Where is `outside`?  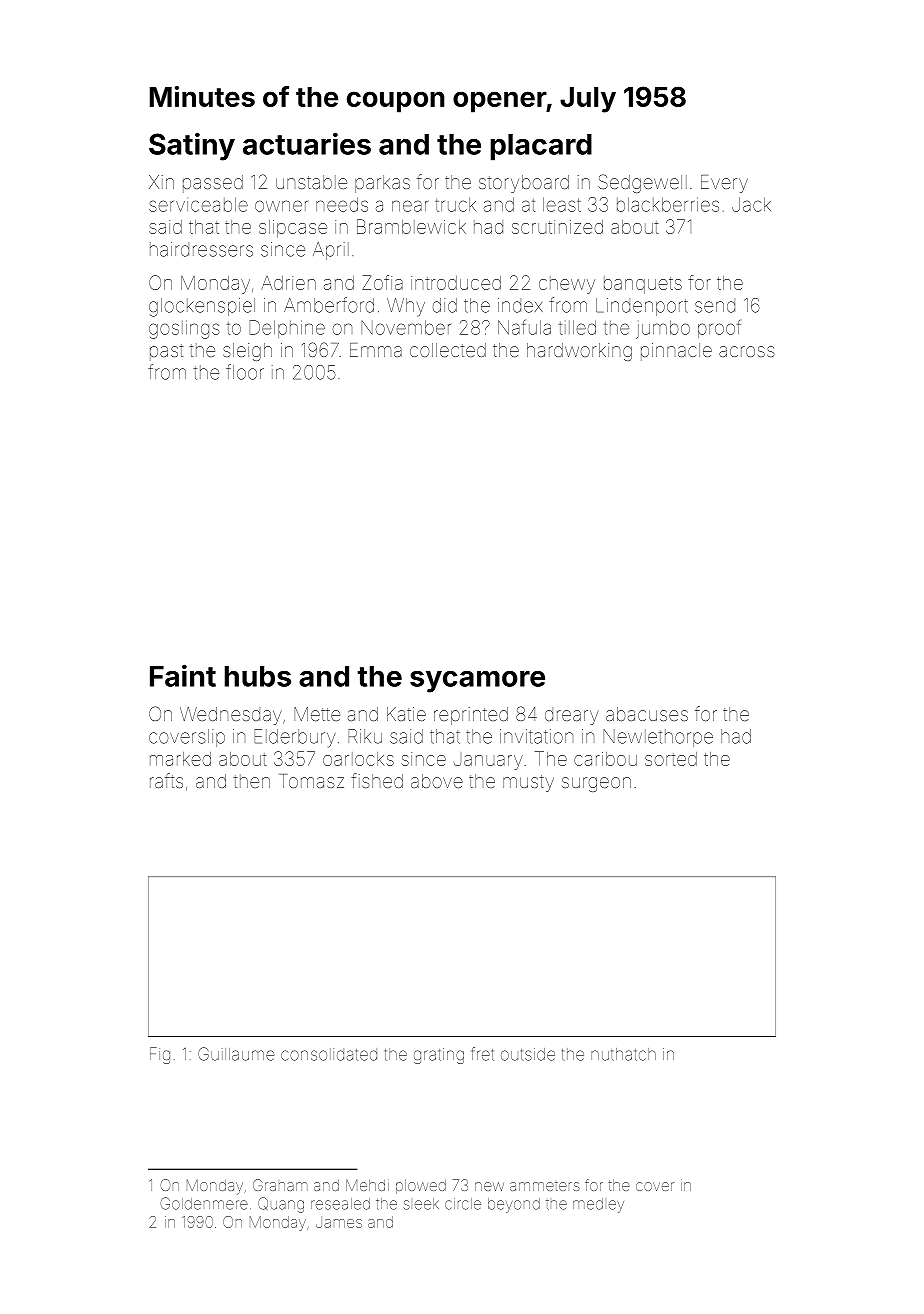 outside is located at coordinates (528, 1054).
